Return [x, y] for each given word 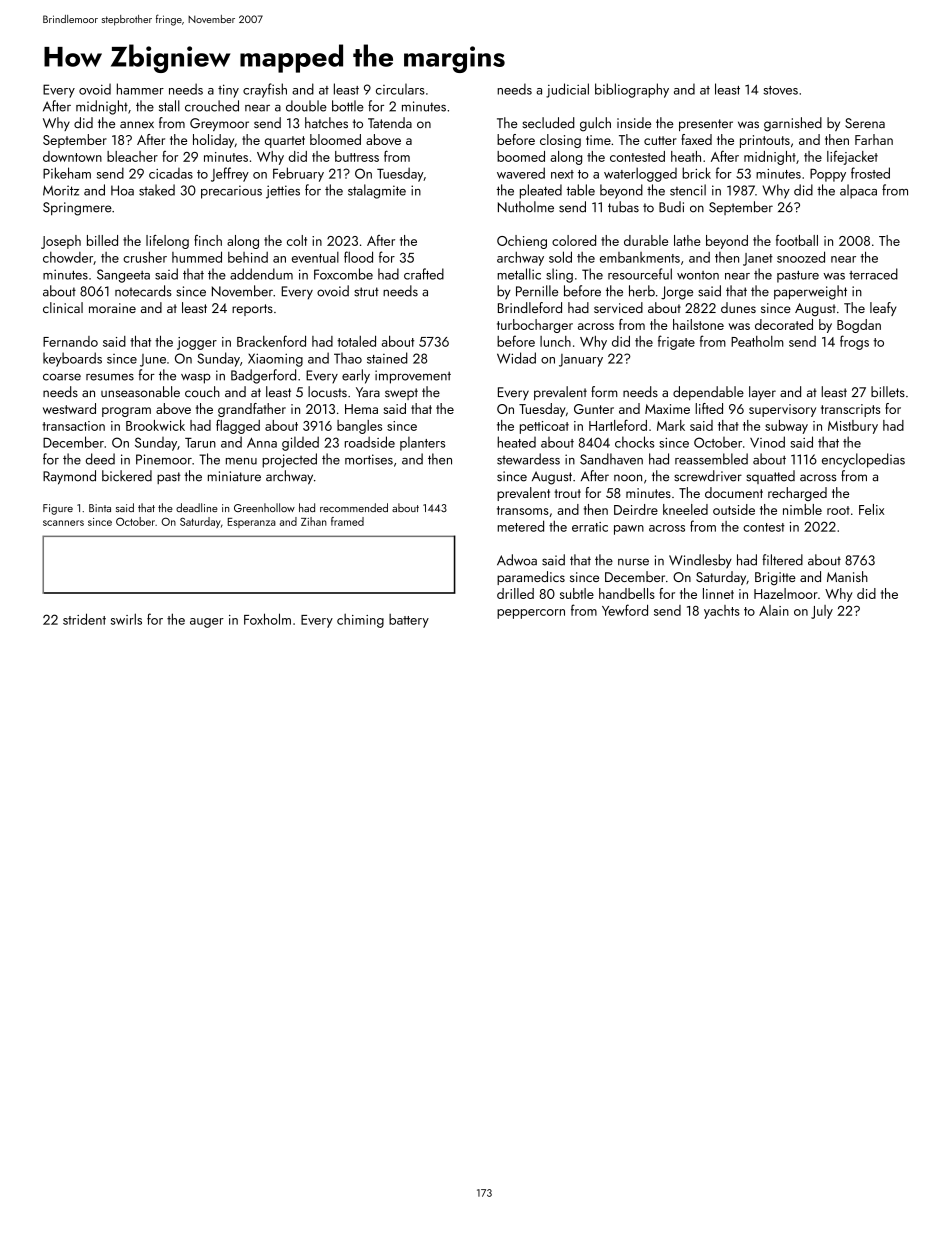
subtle [577, 593]
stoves [780, 90]
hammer [140, 89]
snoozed [801, 257]
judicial [567, 90]
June [153, 360]
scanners [63, 523]
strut [366, 292]
